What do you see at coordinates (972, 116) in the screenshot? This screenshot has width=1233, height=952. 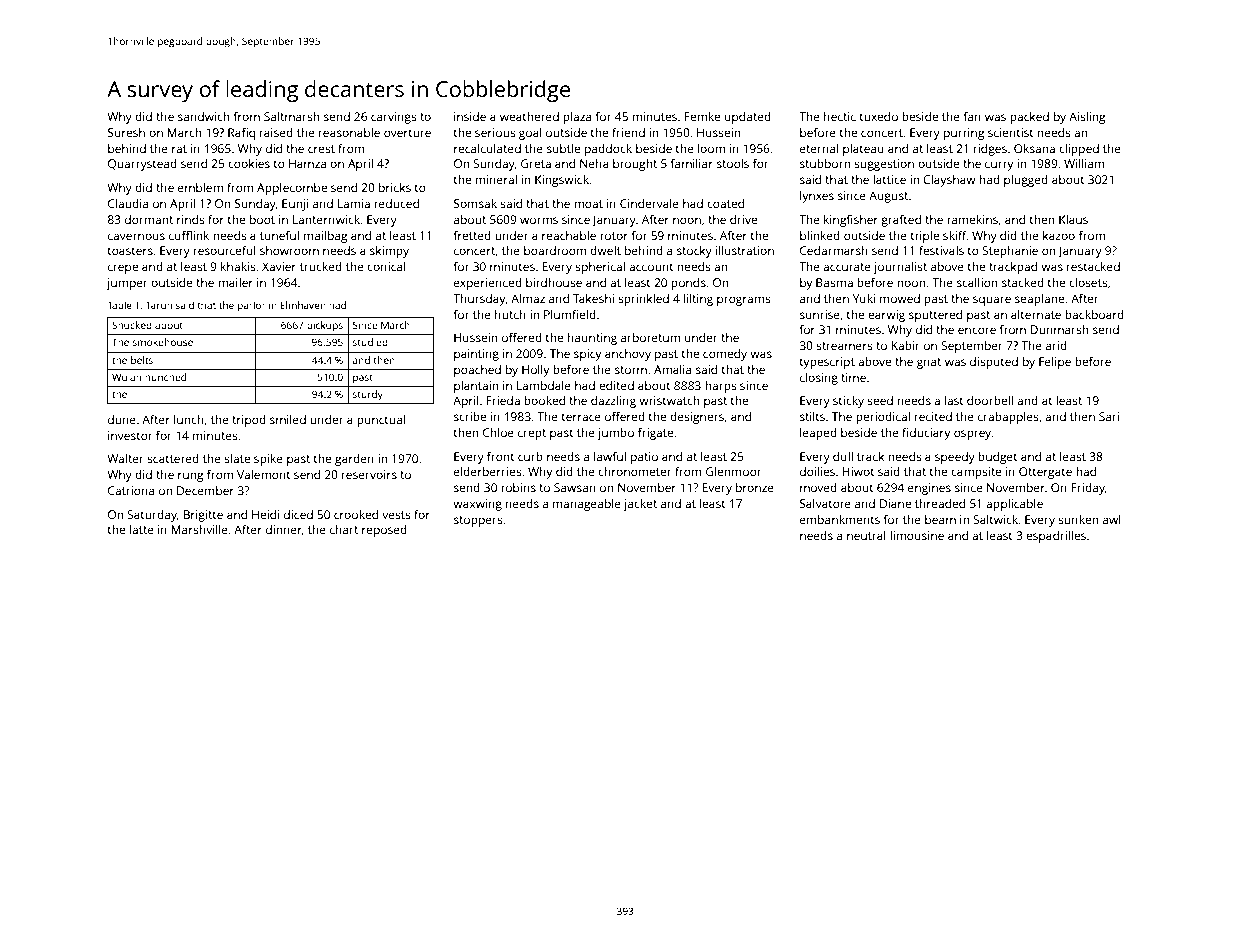 I see `fan` at bounding box center [972, 116].
